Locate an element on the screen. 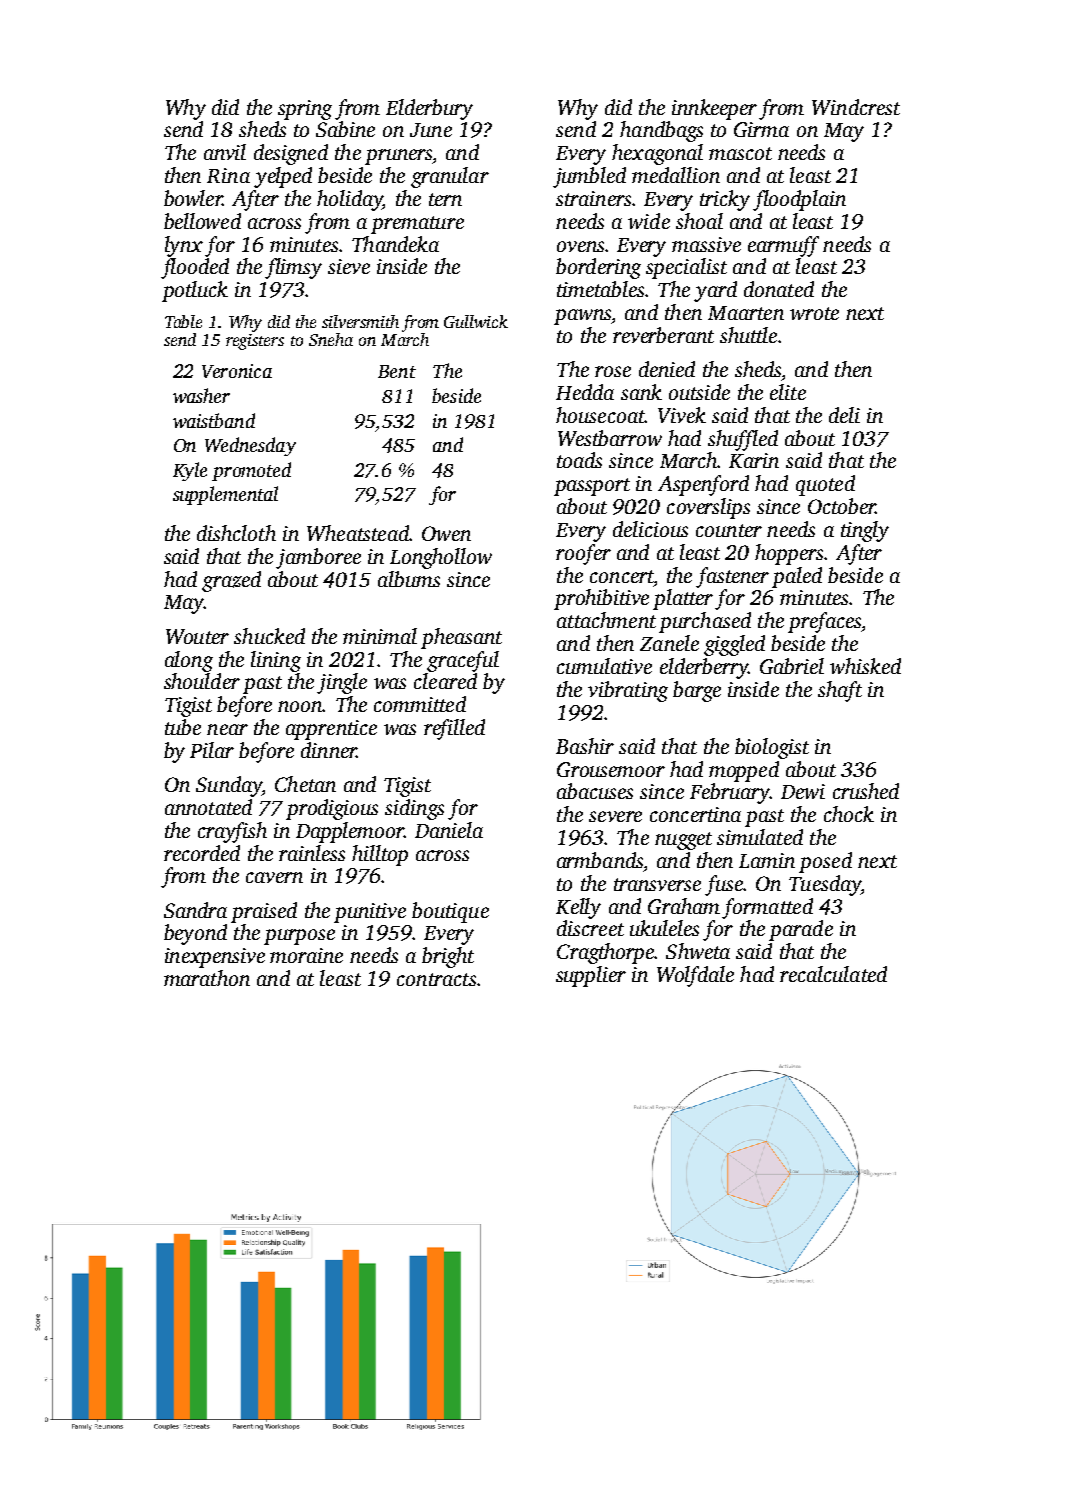 This screenshot has height=1512, width=1065. Gullwick is located at coordinates (476, 321).
